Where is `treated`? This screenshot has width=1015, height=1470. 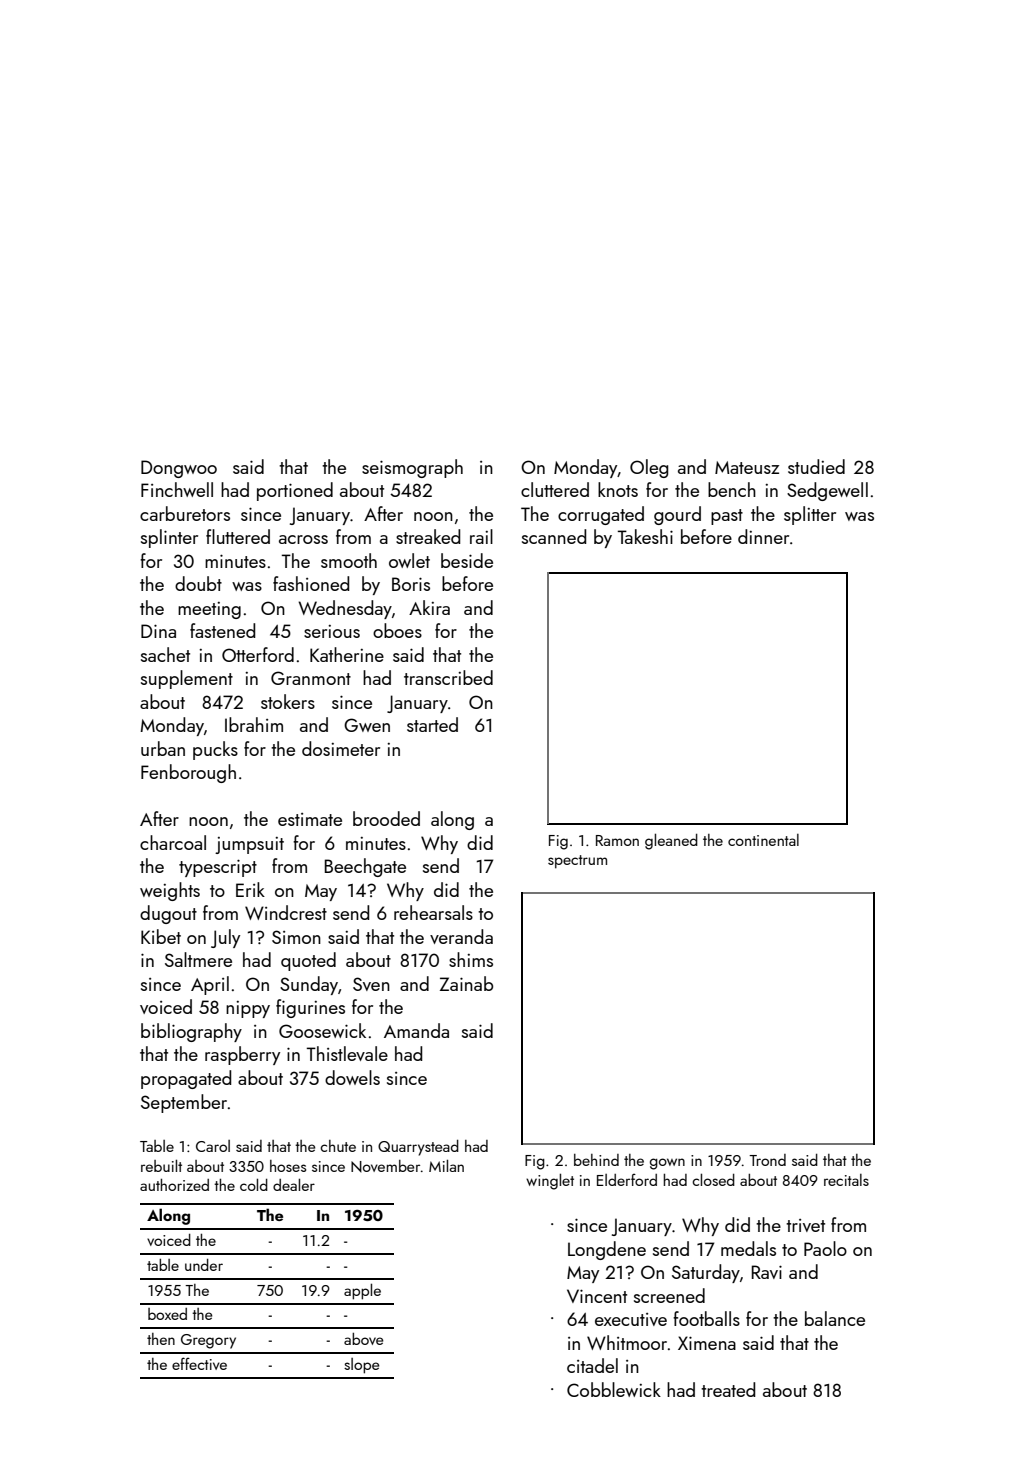
treated is located at coordinates (728, 1389).
